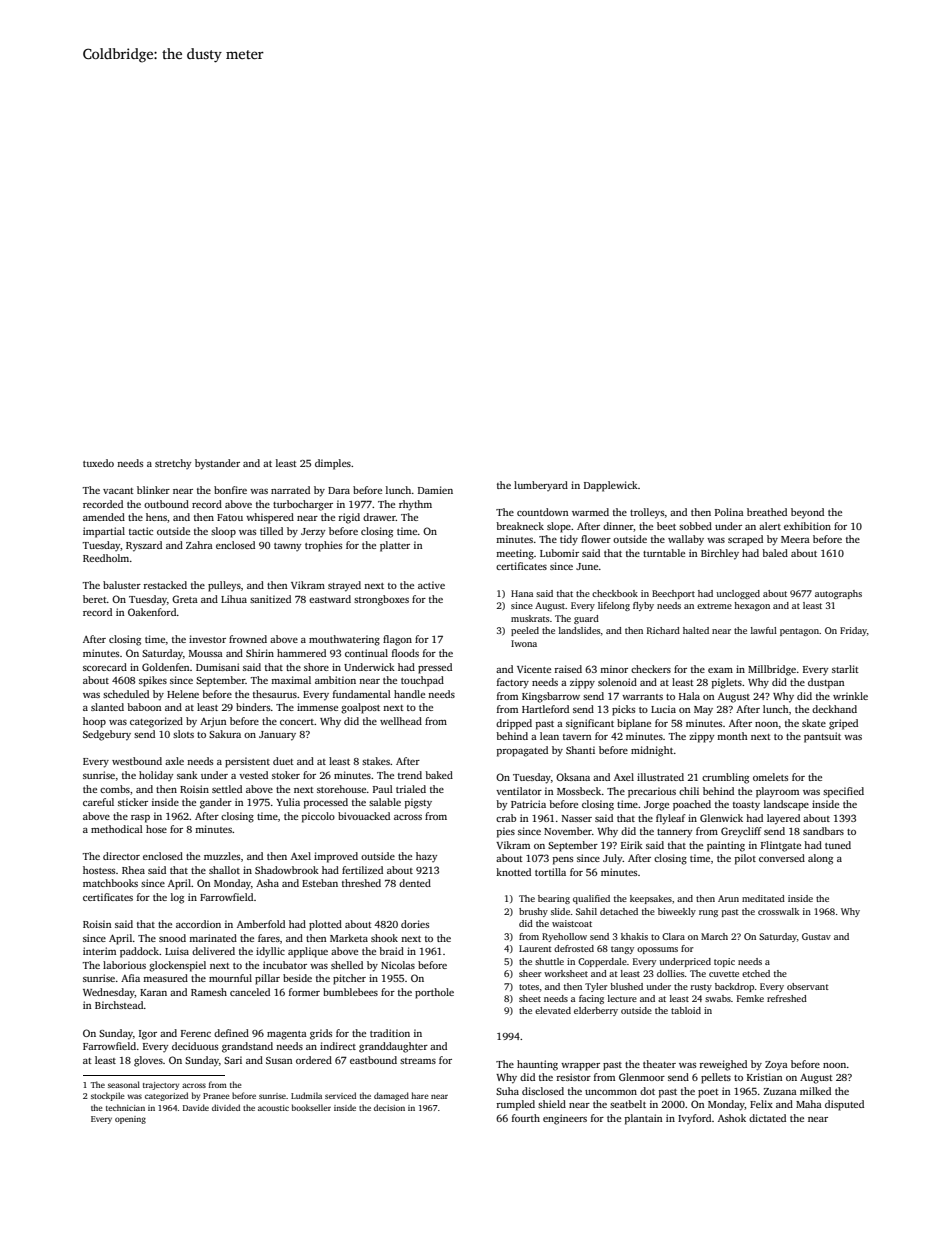  Describe the element at coordinates (148, 1061) in the screenshot. I see `gloves` at that location.
